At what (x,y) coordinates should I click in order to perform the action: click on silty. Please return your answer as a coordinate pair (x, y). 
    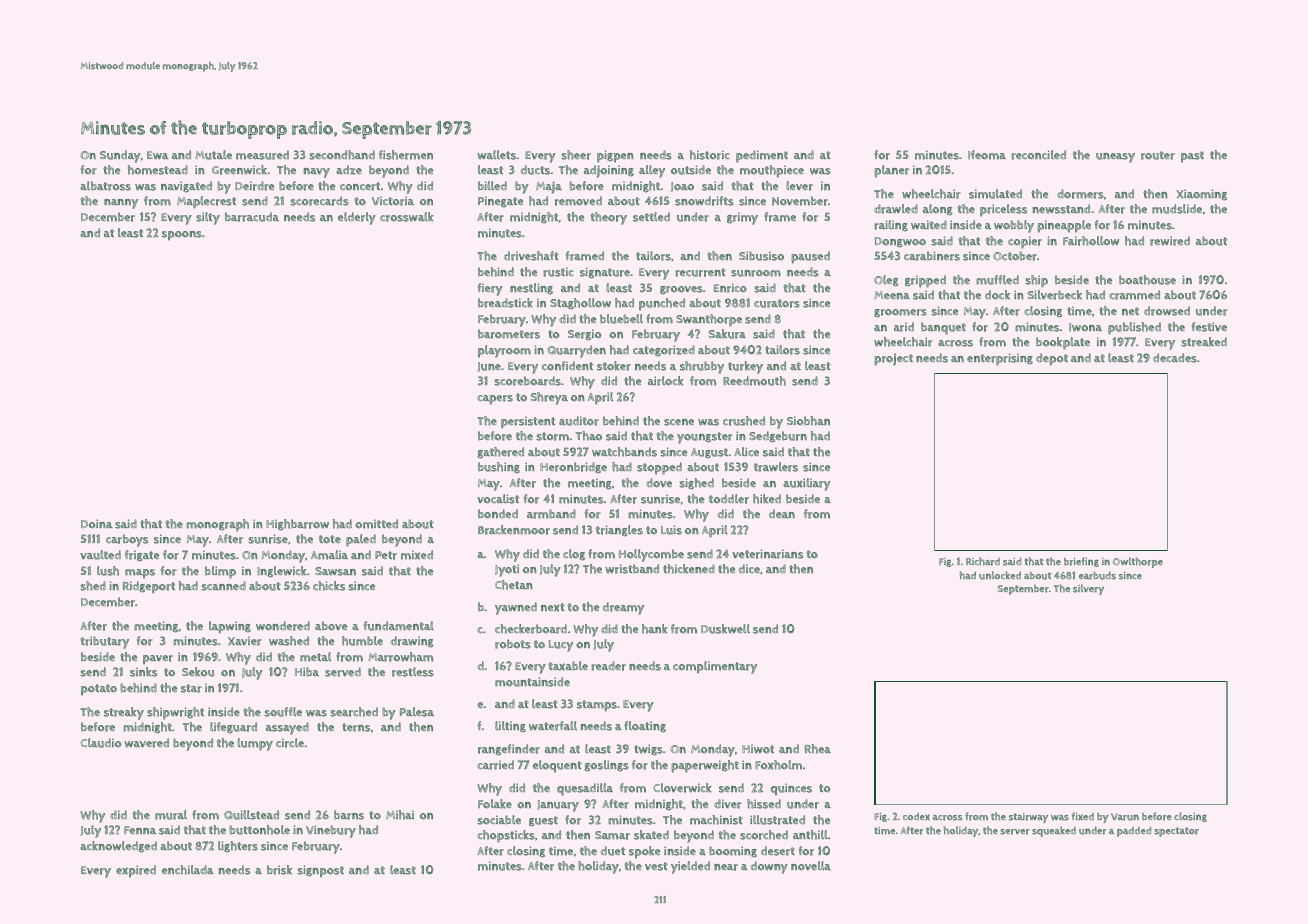
    Looking at the image, I should click on (208, 218).
